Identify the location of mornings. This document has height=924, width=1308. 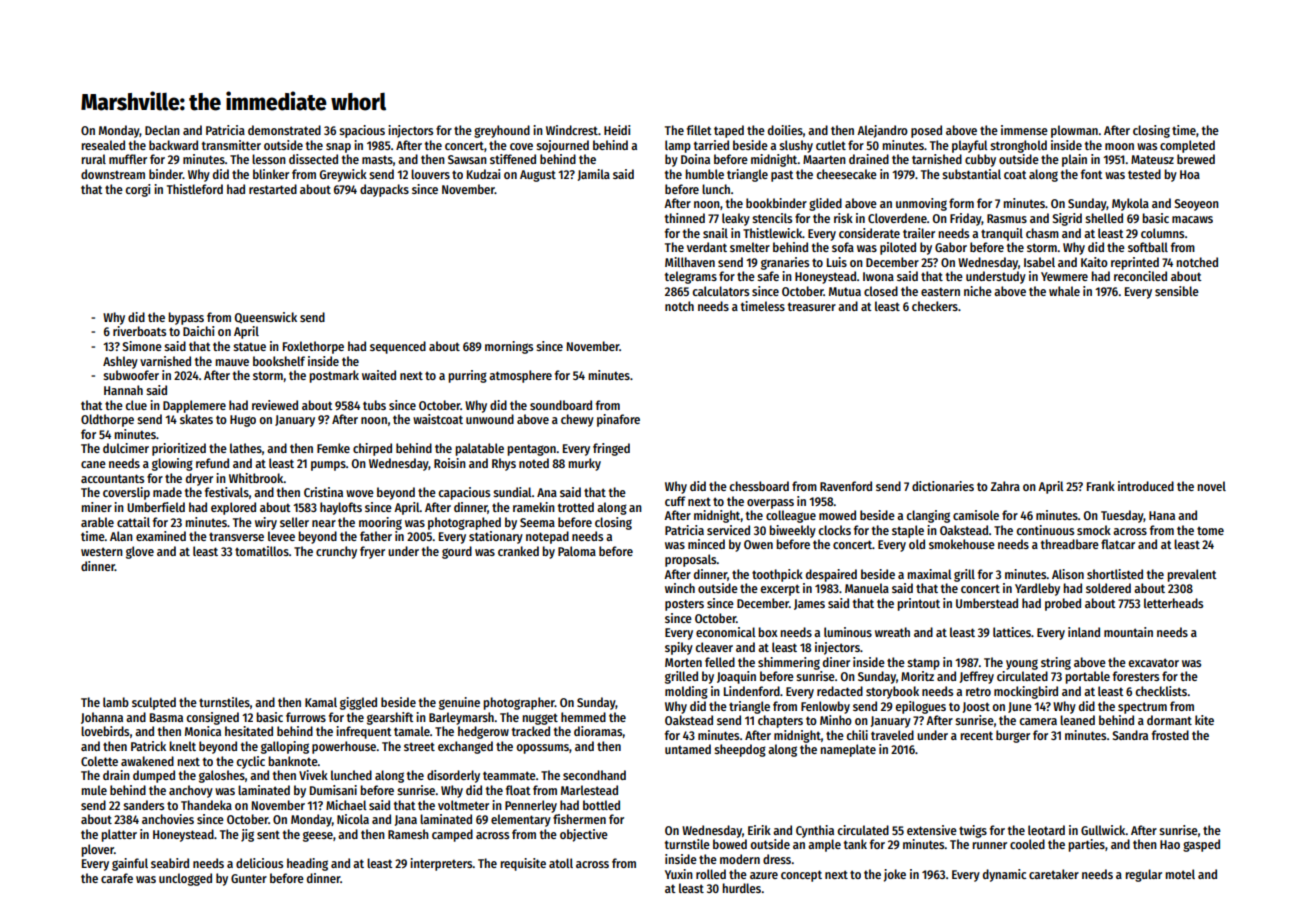
(509, 347).
